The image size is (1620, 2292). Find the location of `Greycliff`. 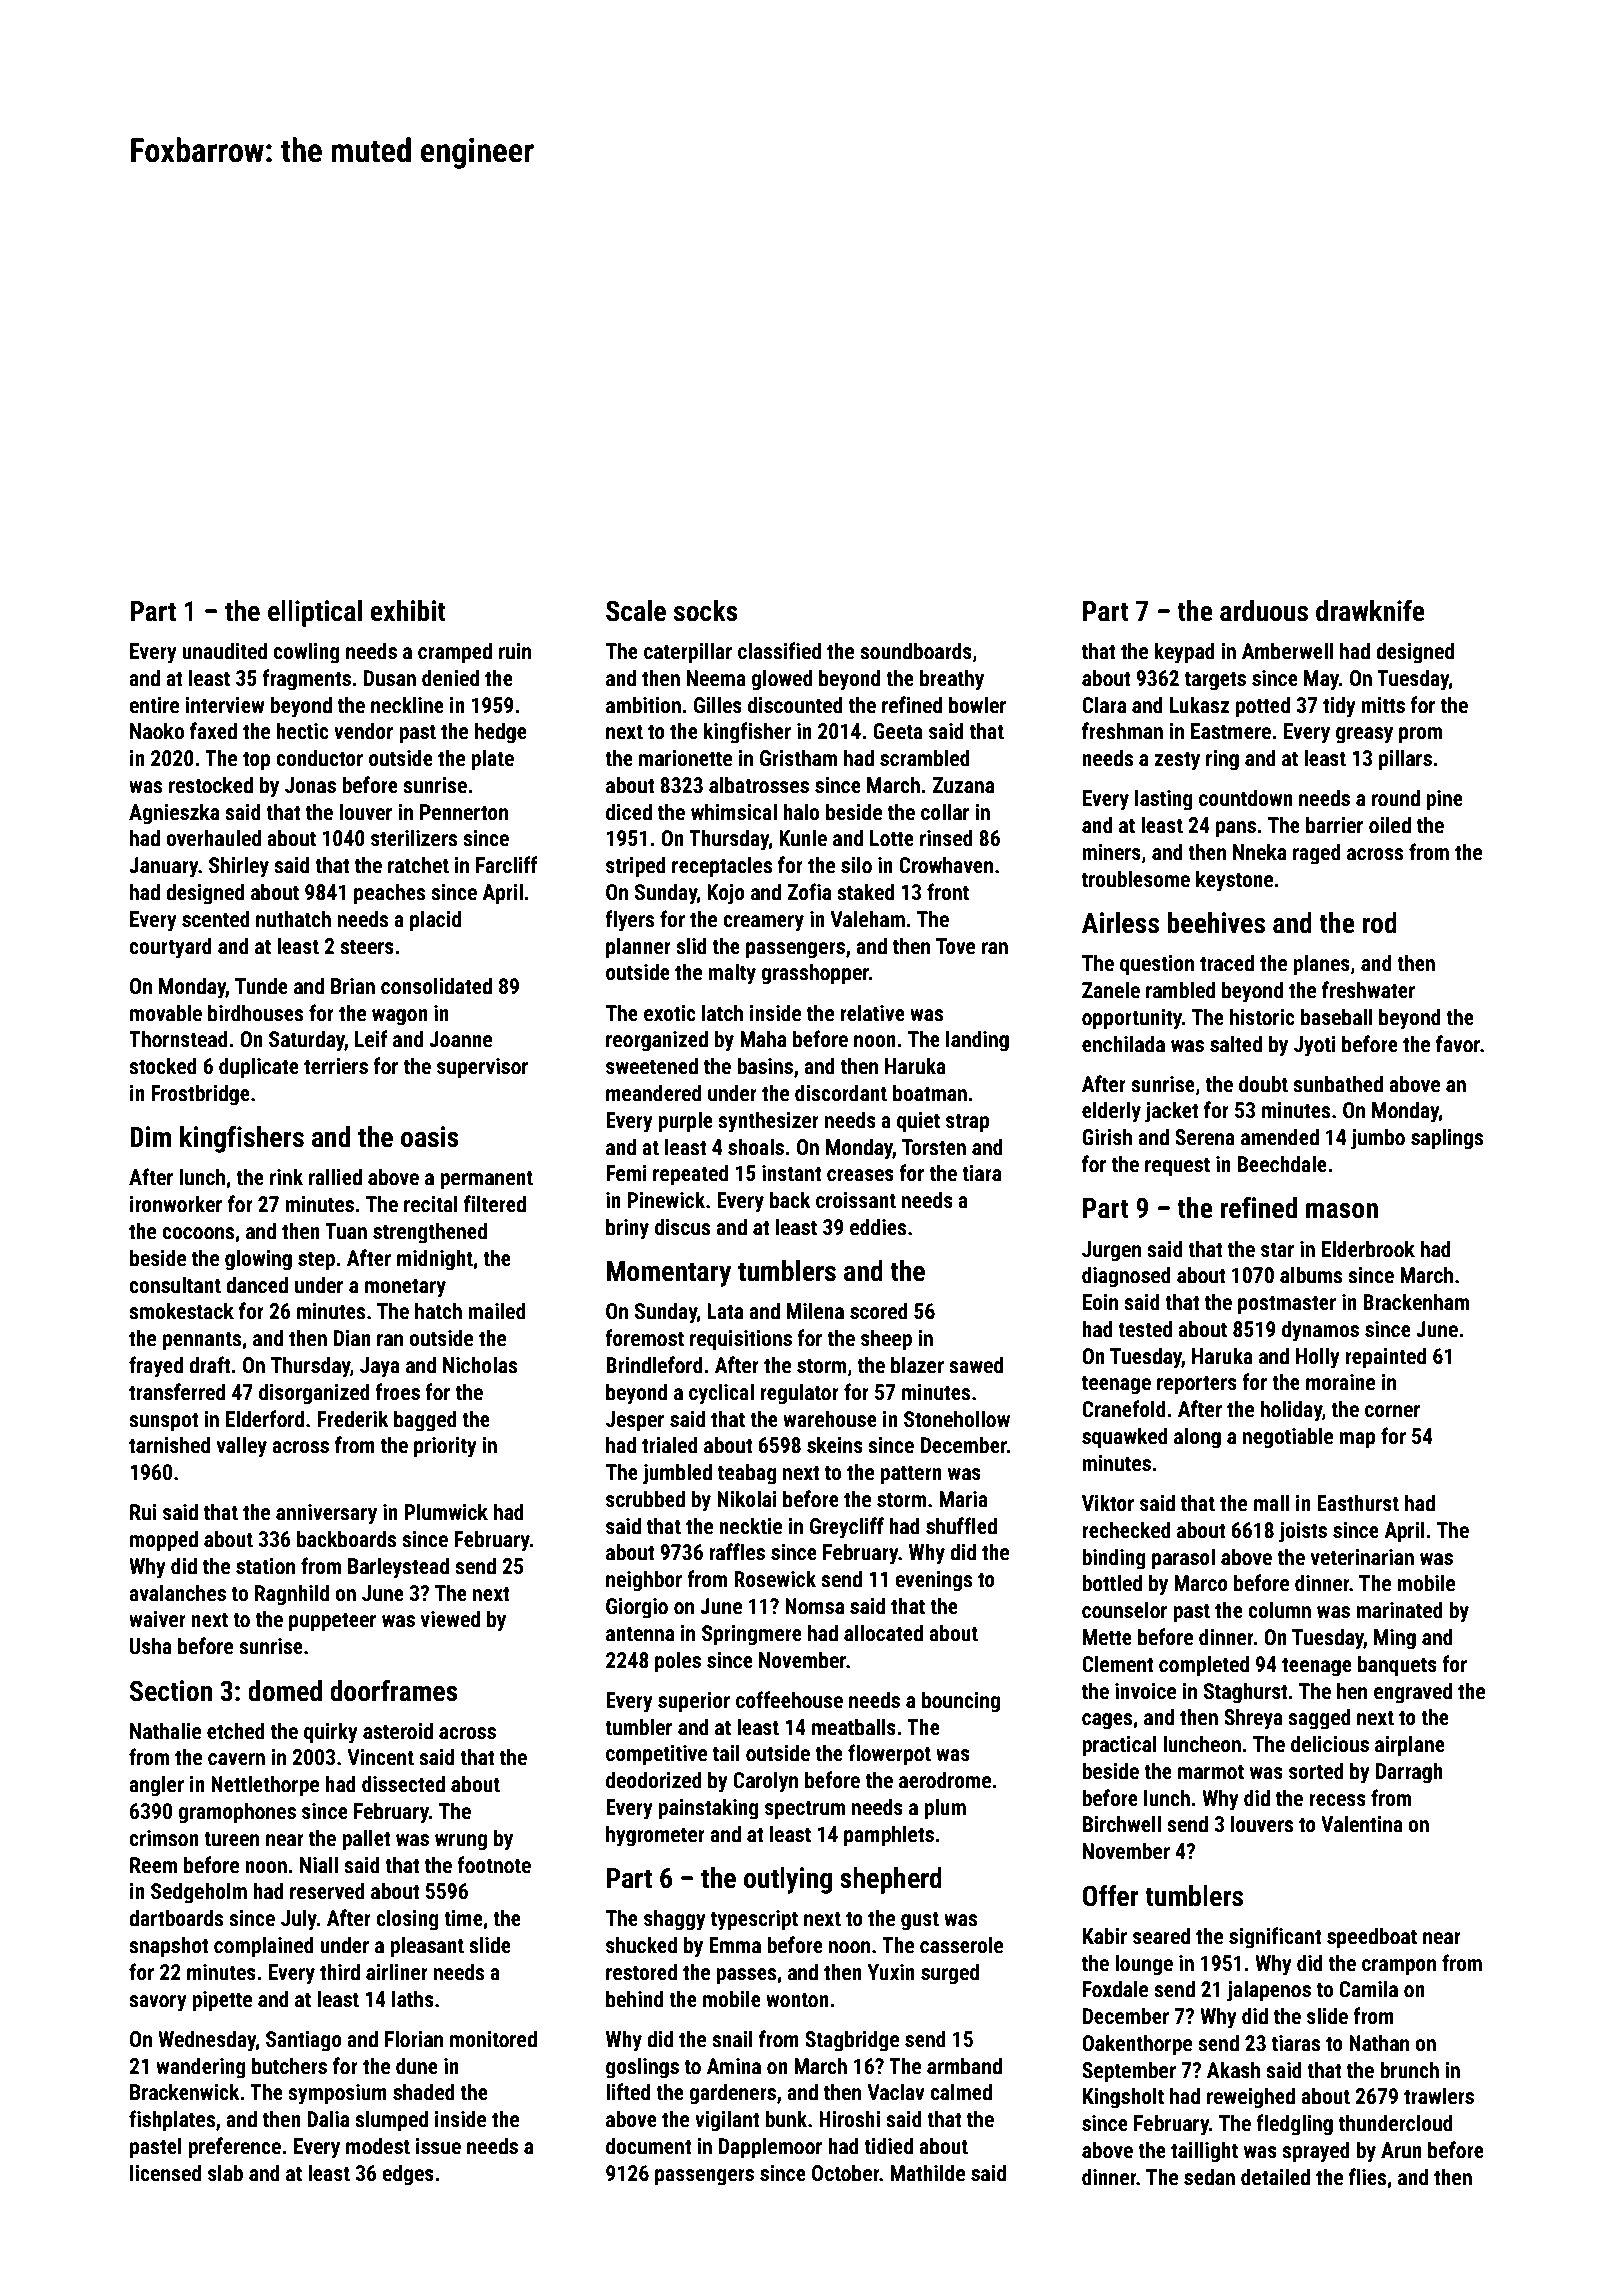

Greycliff is located at coordinates (847, 1528).
